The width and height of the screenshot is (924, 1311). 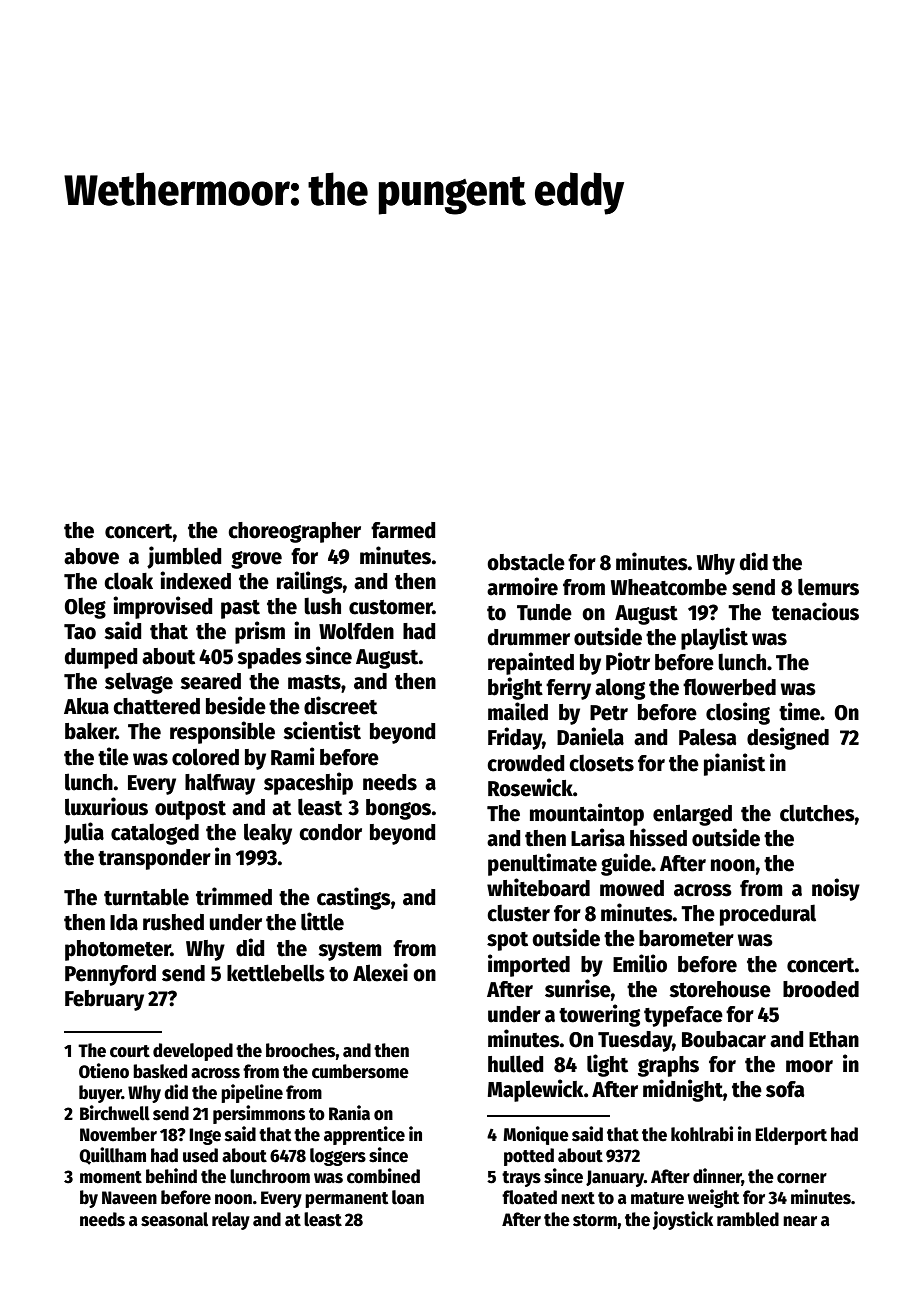 I want to click on cumbersome, so click(x=360, y=1071).
